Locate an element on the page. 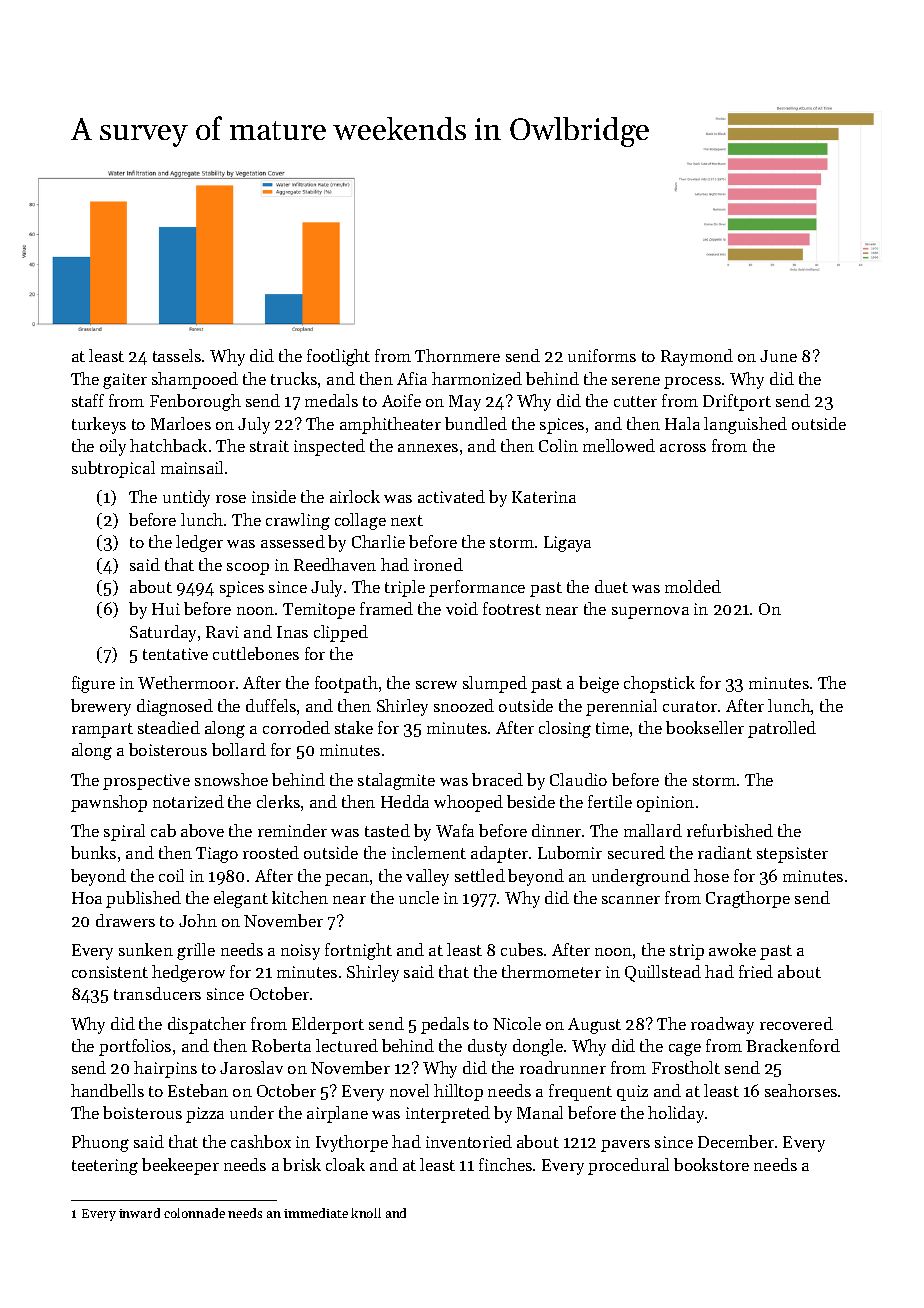 This image has width=924, height=1308. stepsister is located at coordinates (792, 855).
